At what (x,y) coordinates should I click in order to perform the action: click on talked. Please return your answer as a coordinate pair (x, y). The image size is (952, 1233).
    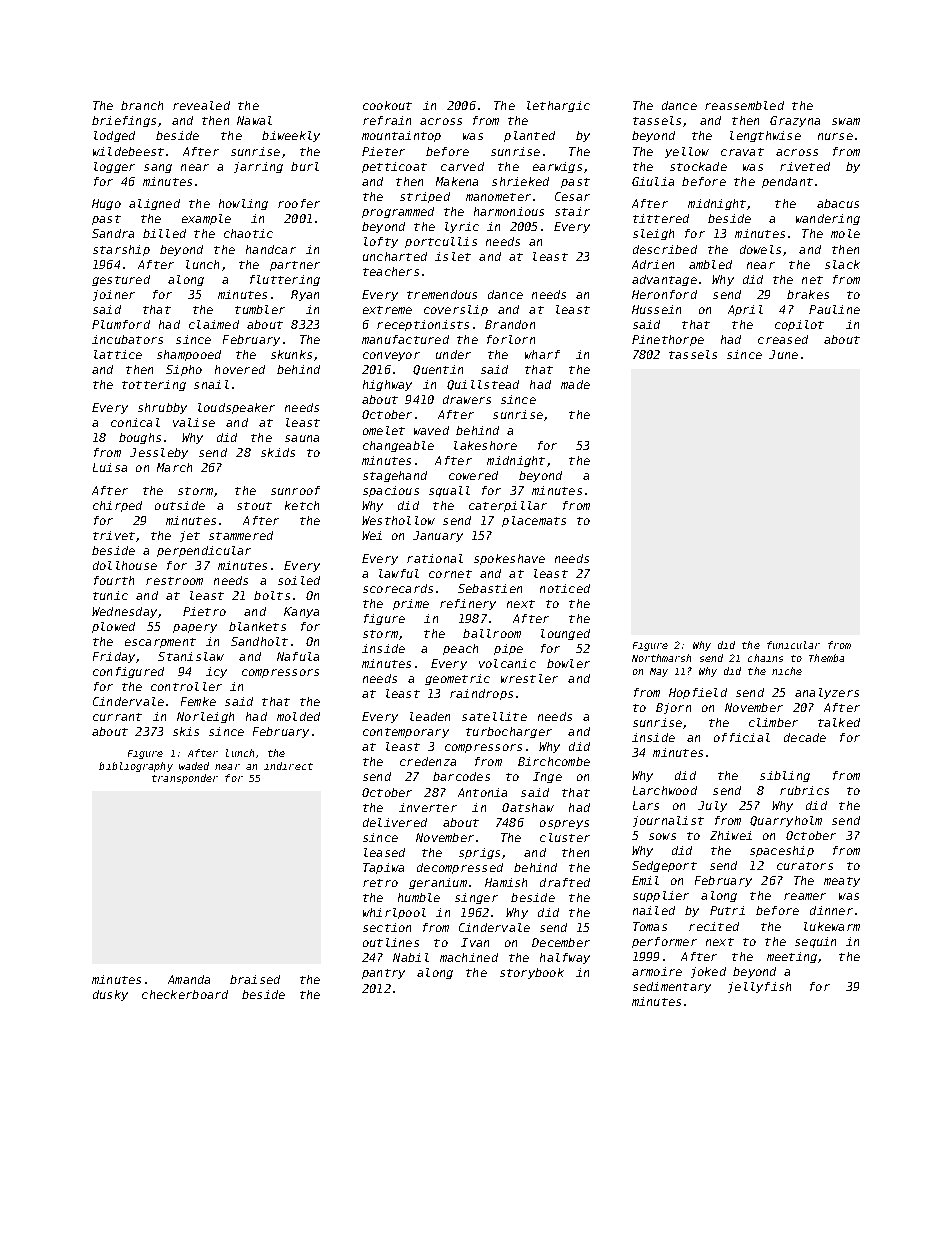
    Looking at the image, I should click on (839, 722).
